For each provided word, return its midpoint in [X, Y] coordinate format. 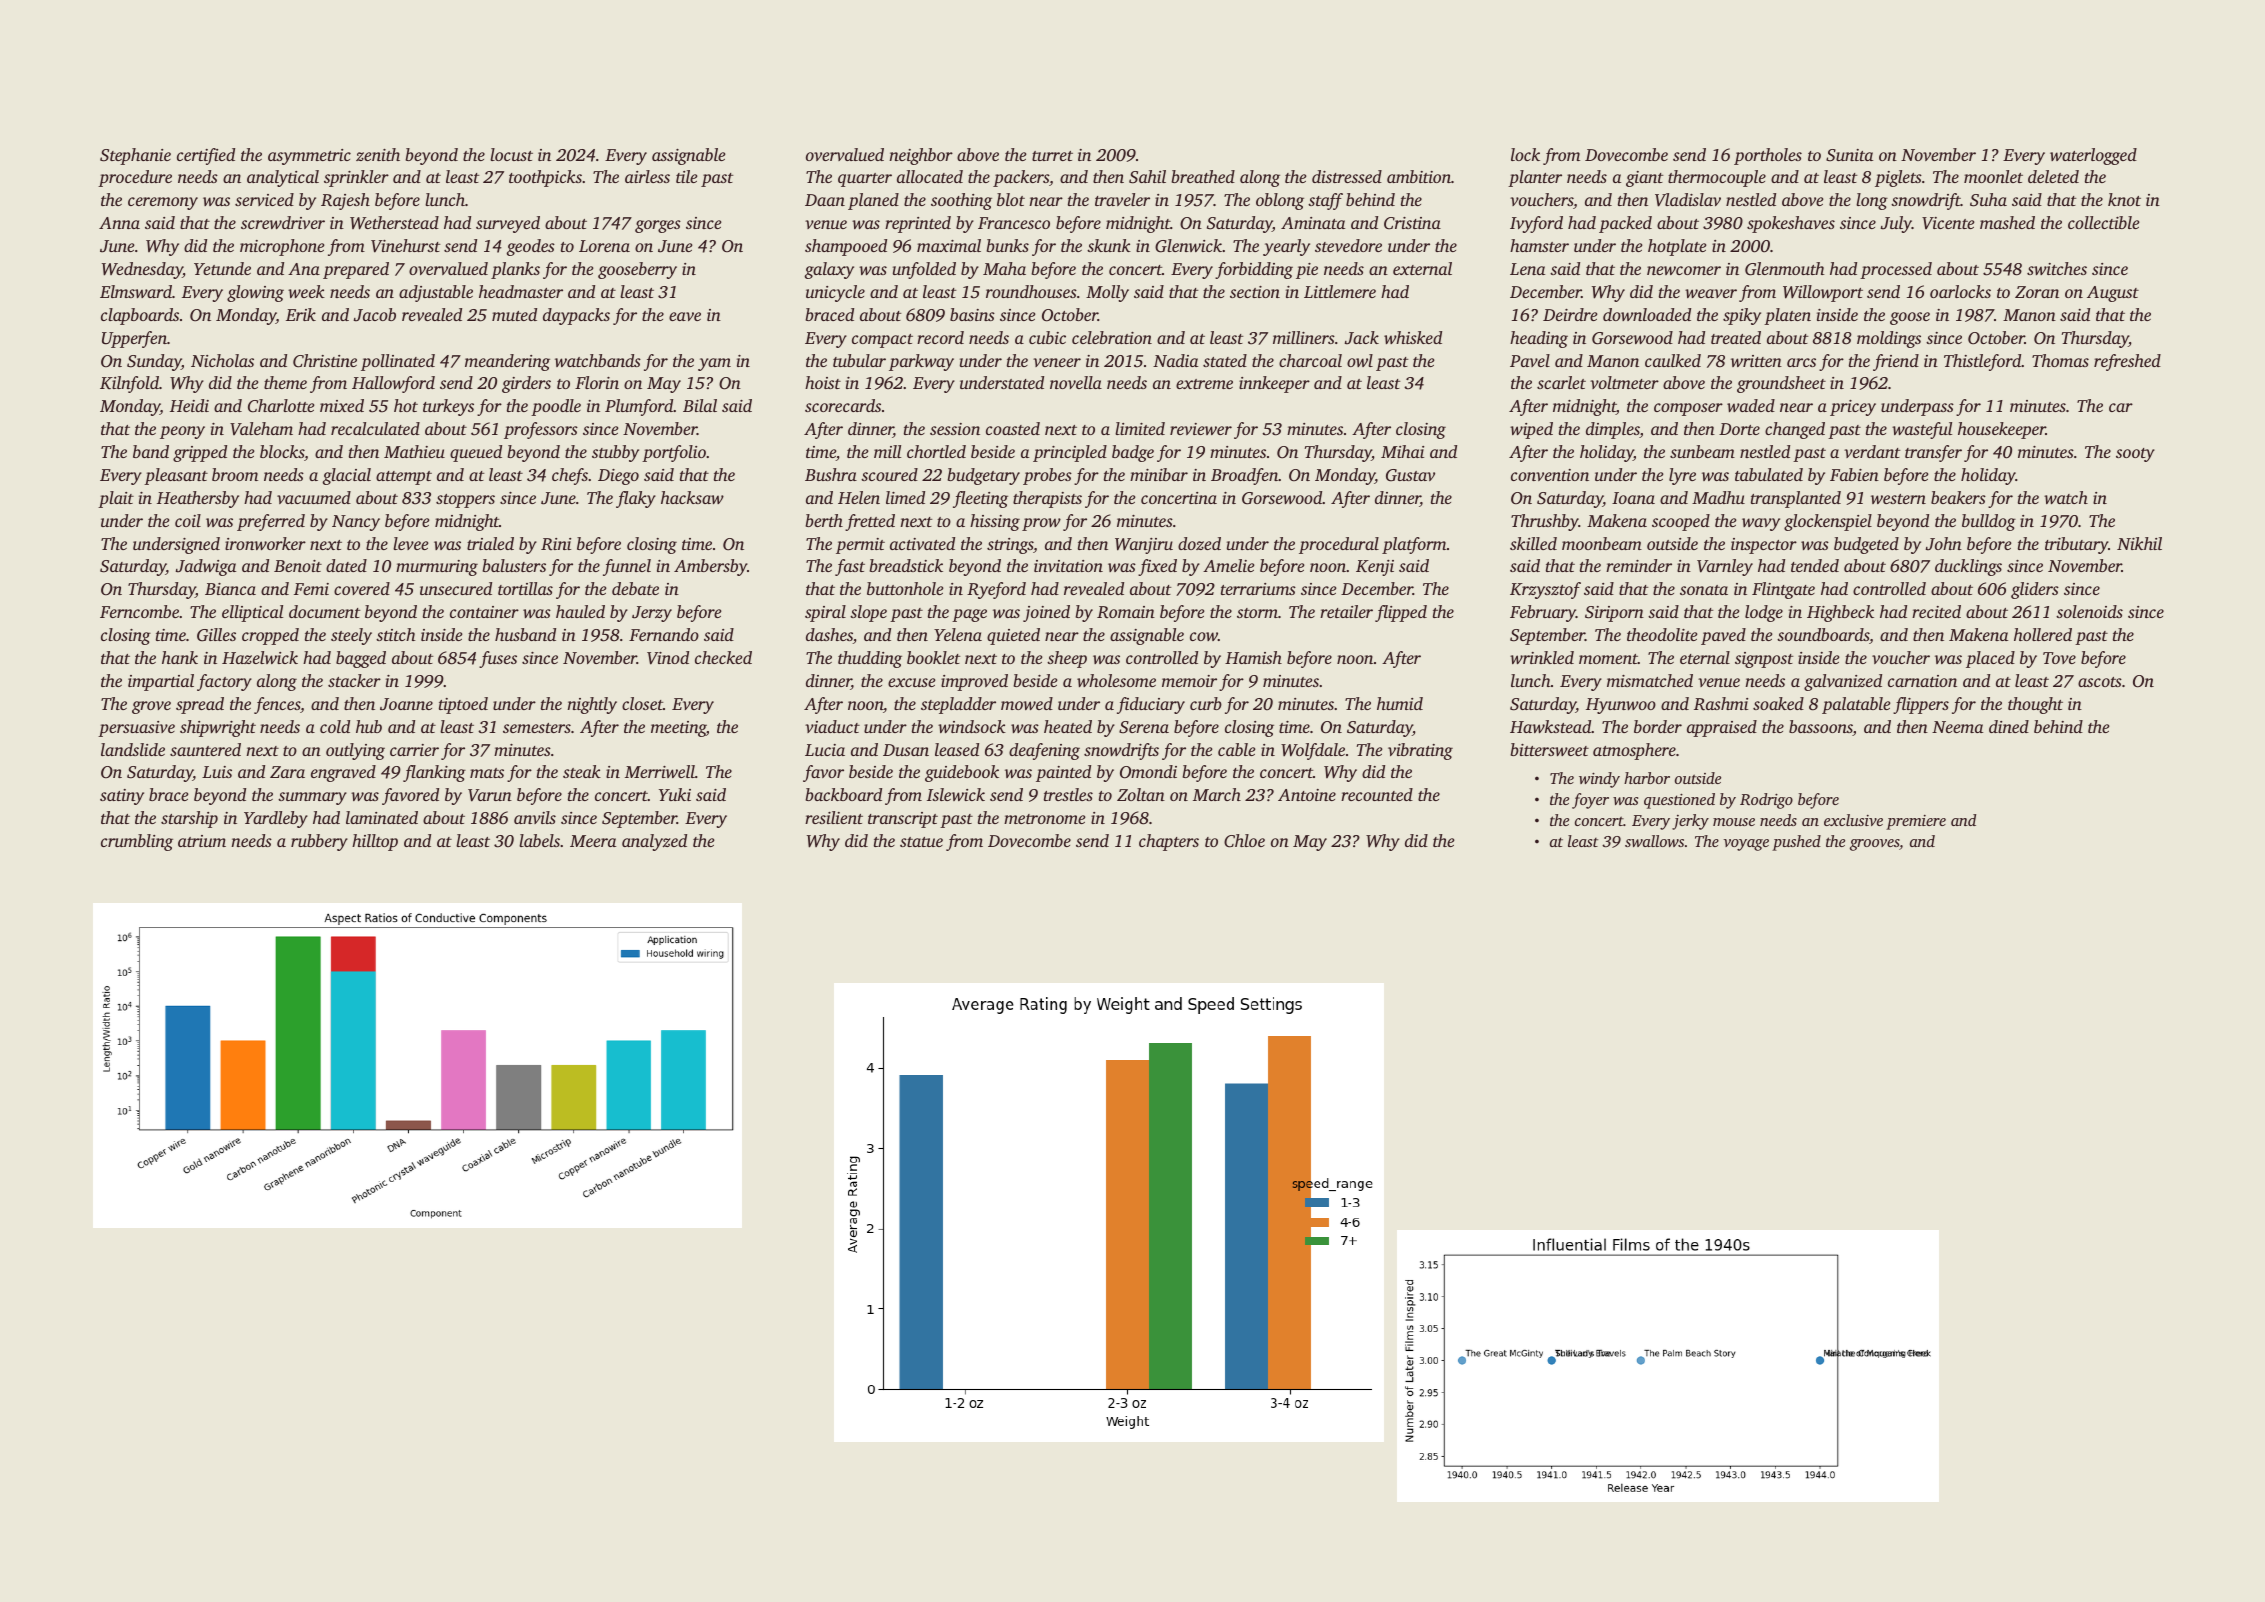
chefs [570, 476]
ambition [1419, 176]
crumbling [137, 842]
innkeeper [1274, 384]
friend [1896, 362]
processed [1896, 270]
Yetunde [222, 268]
